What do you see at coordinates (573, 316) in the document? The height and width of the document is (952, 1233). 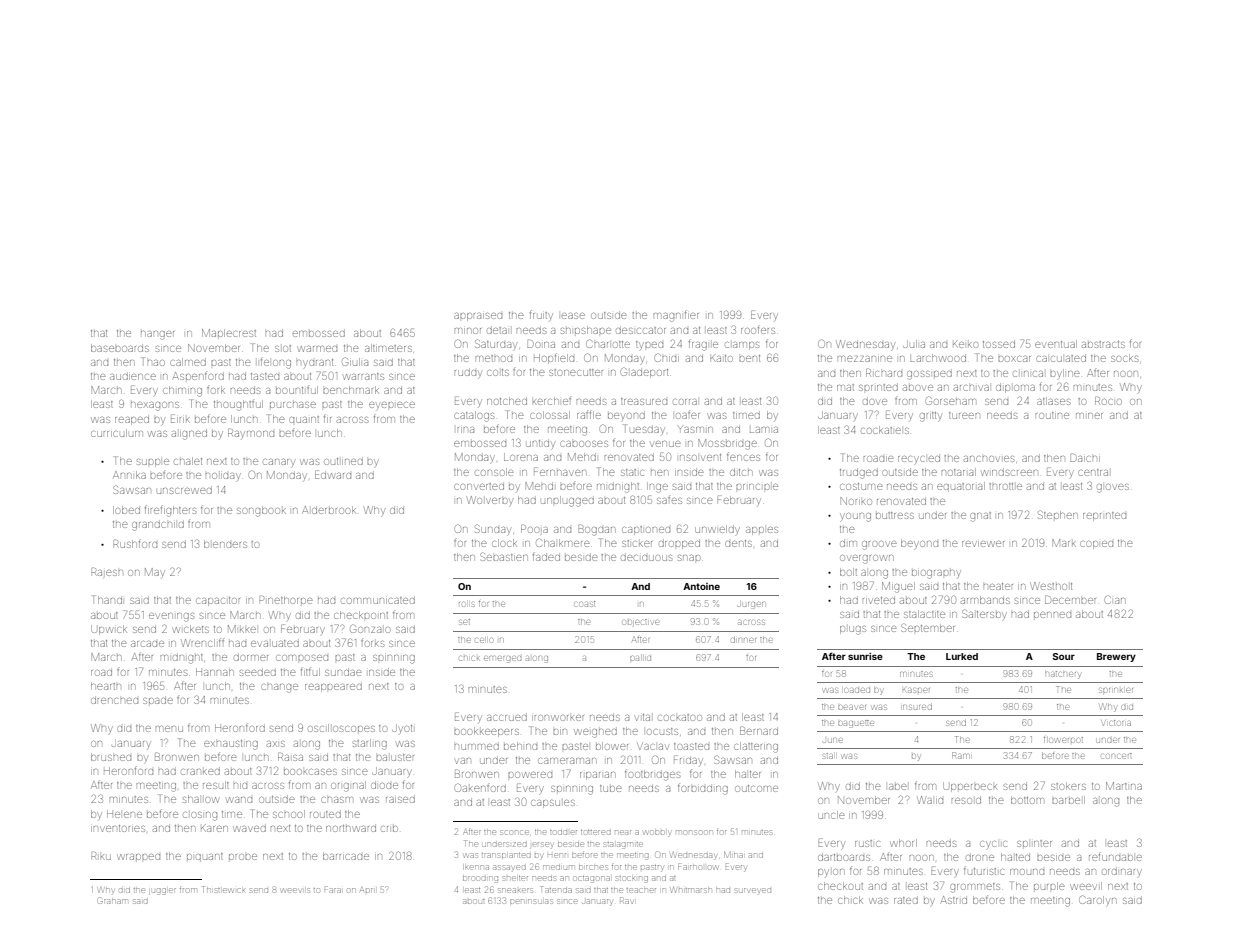 I see `lease` at bounding box center [573, 316].
